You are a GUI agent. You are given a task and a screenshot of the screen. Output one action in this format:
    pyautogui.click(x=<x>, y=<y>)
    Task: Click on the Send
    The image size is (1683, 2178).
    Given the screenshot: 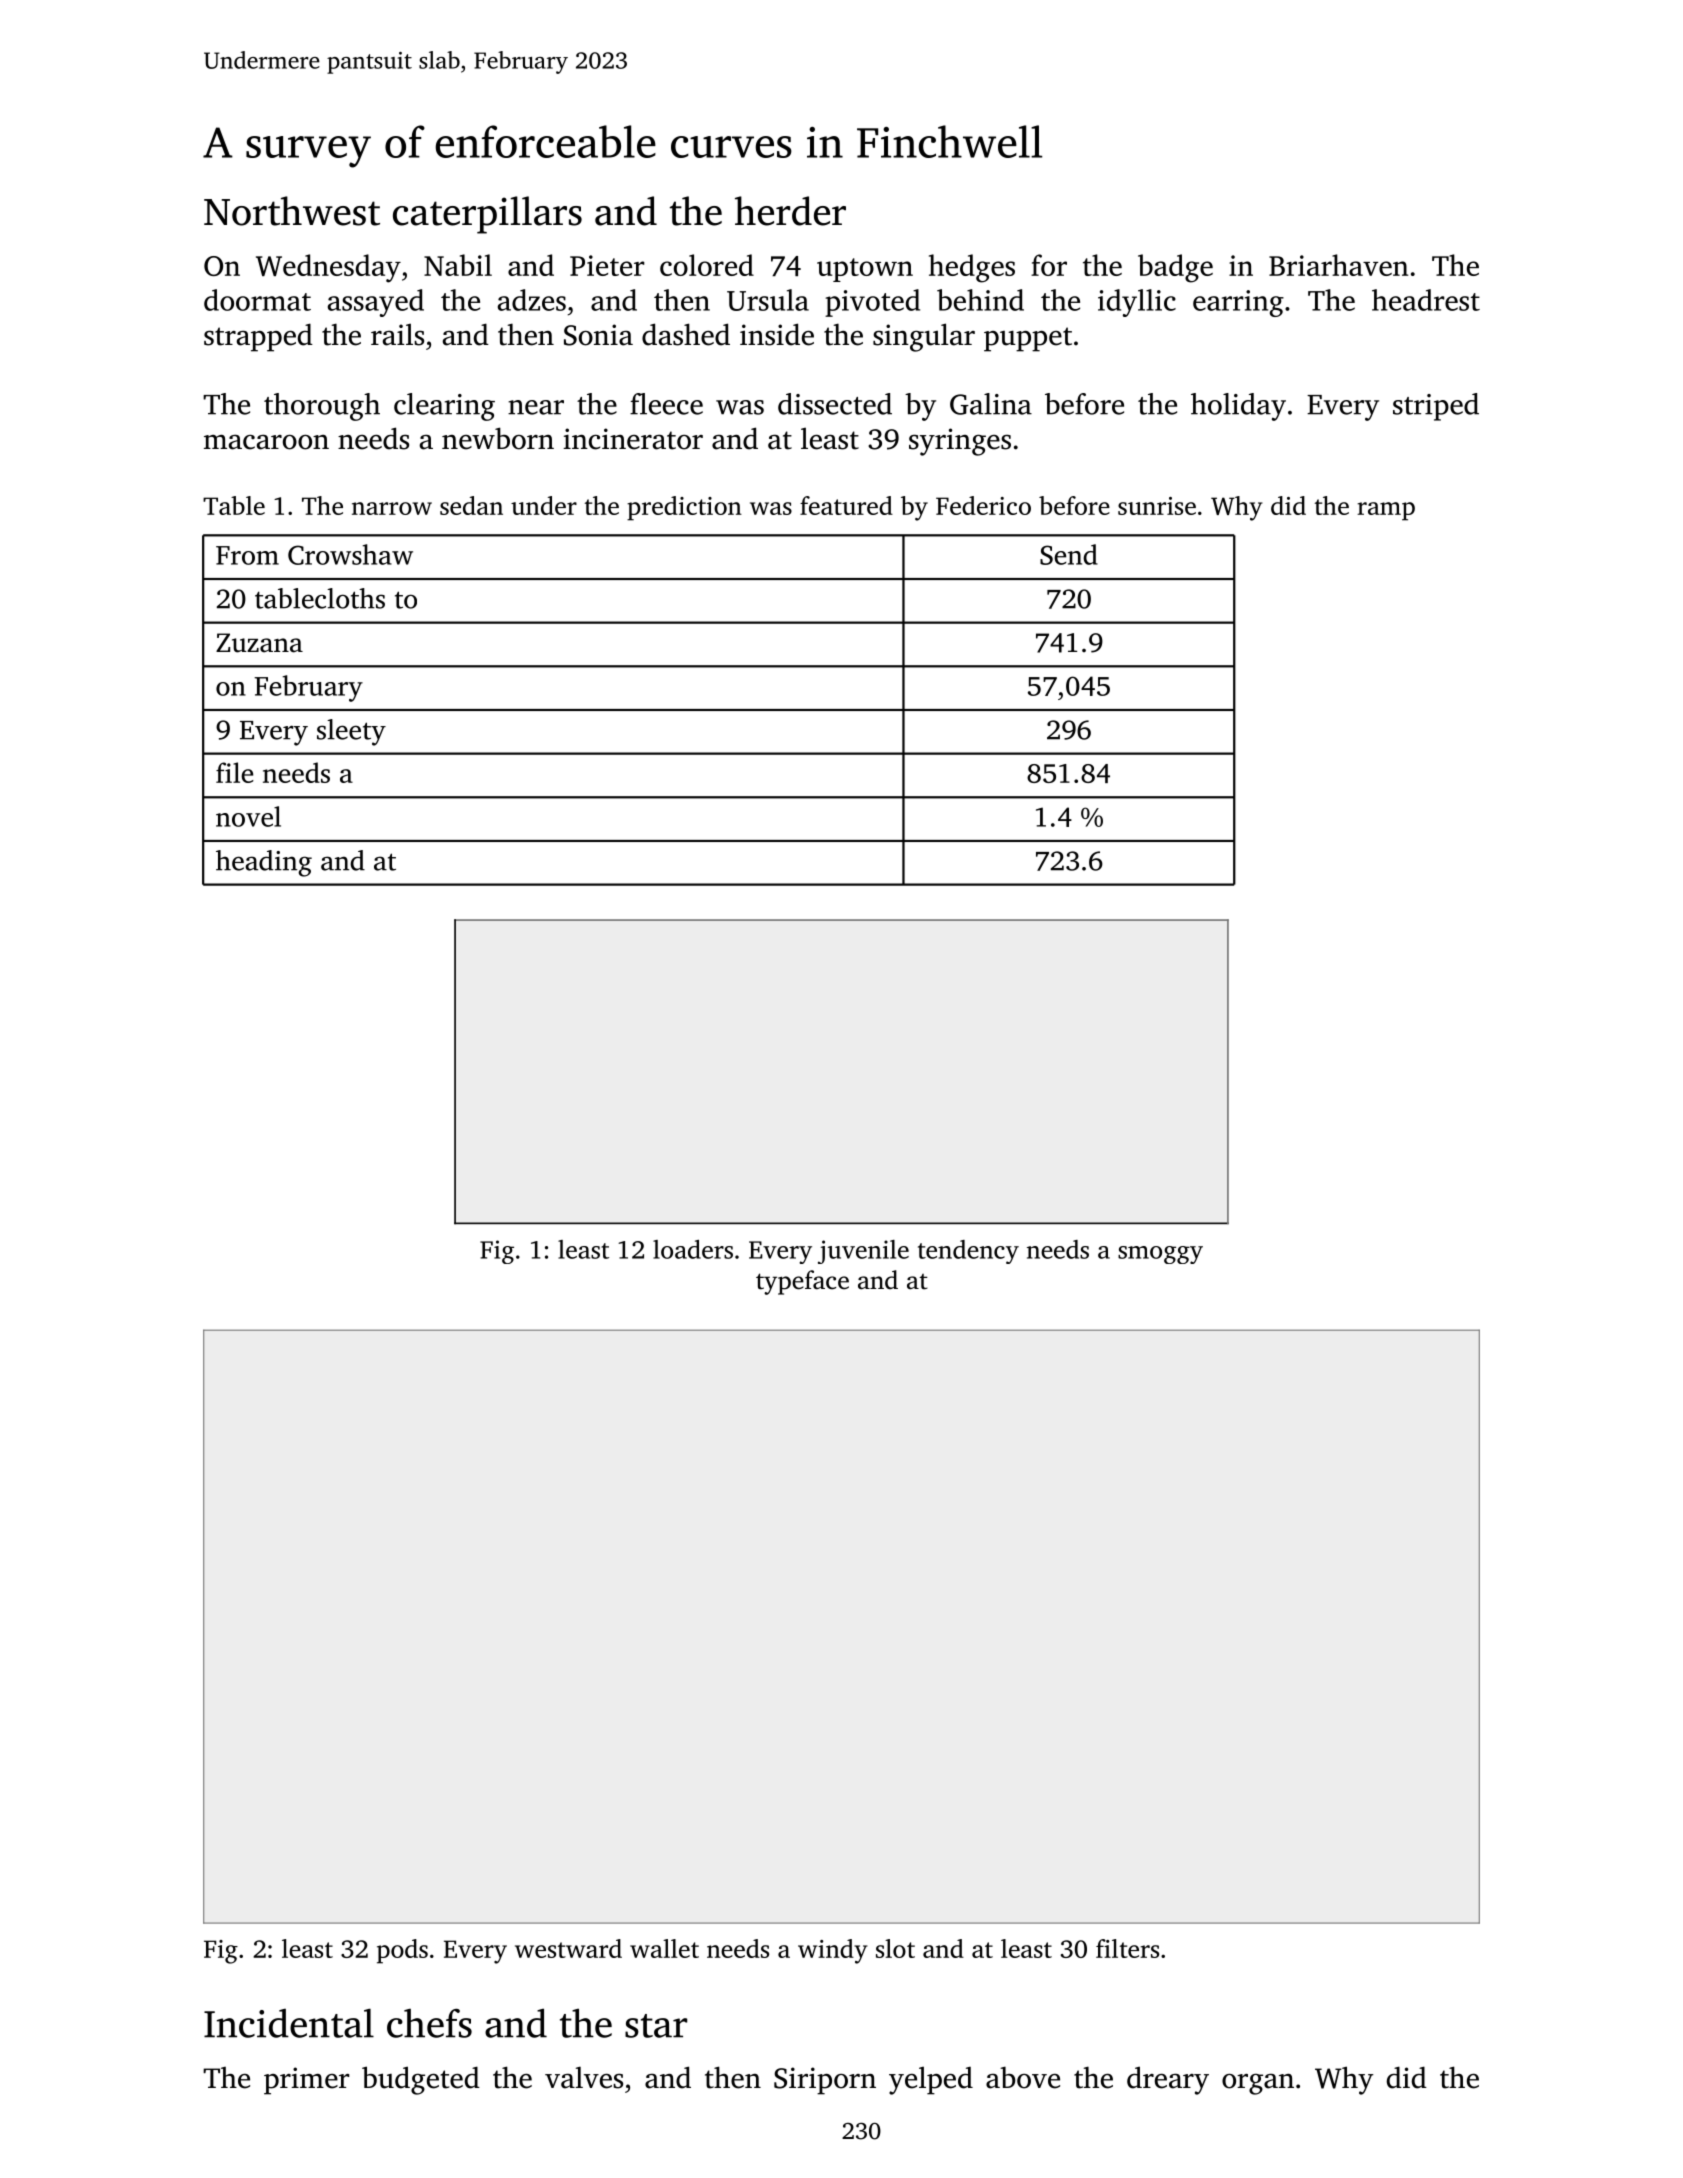 What is the action you would take?
    pyautogui.click(x=1069, y=554)
